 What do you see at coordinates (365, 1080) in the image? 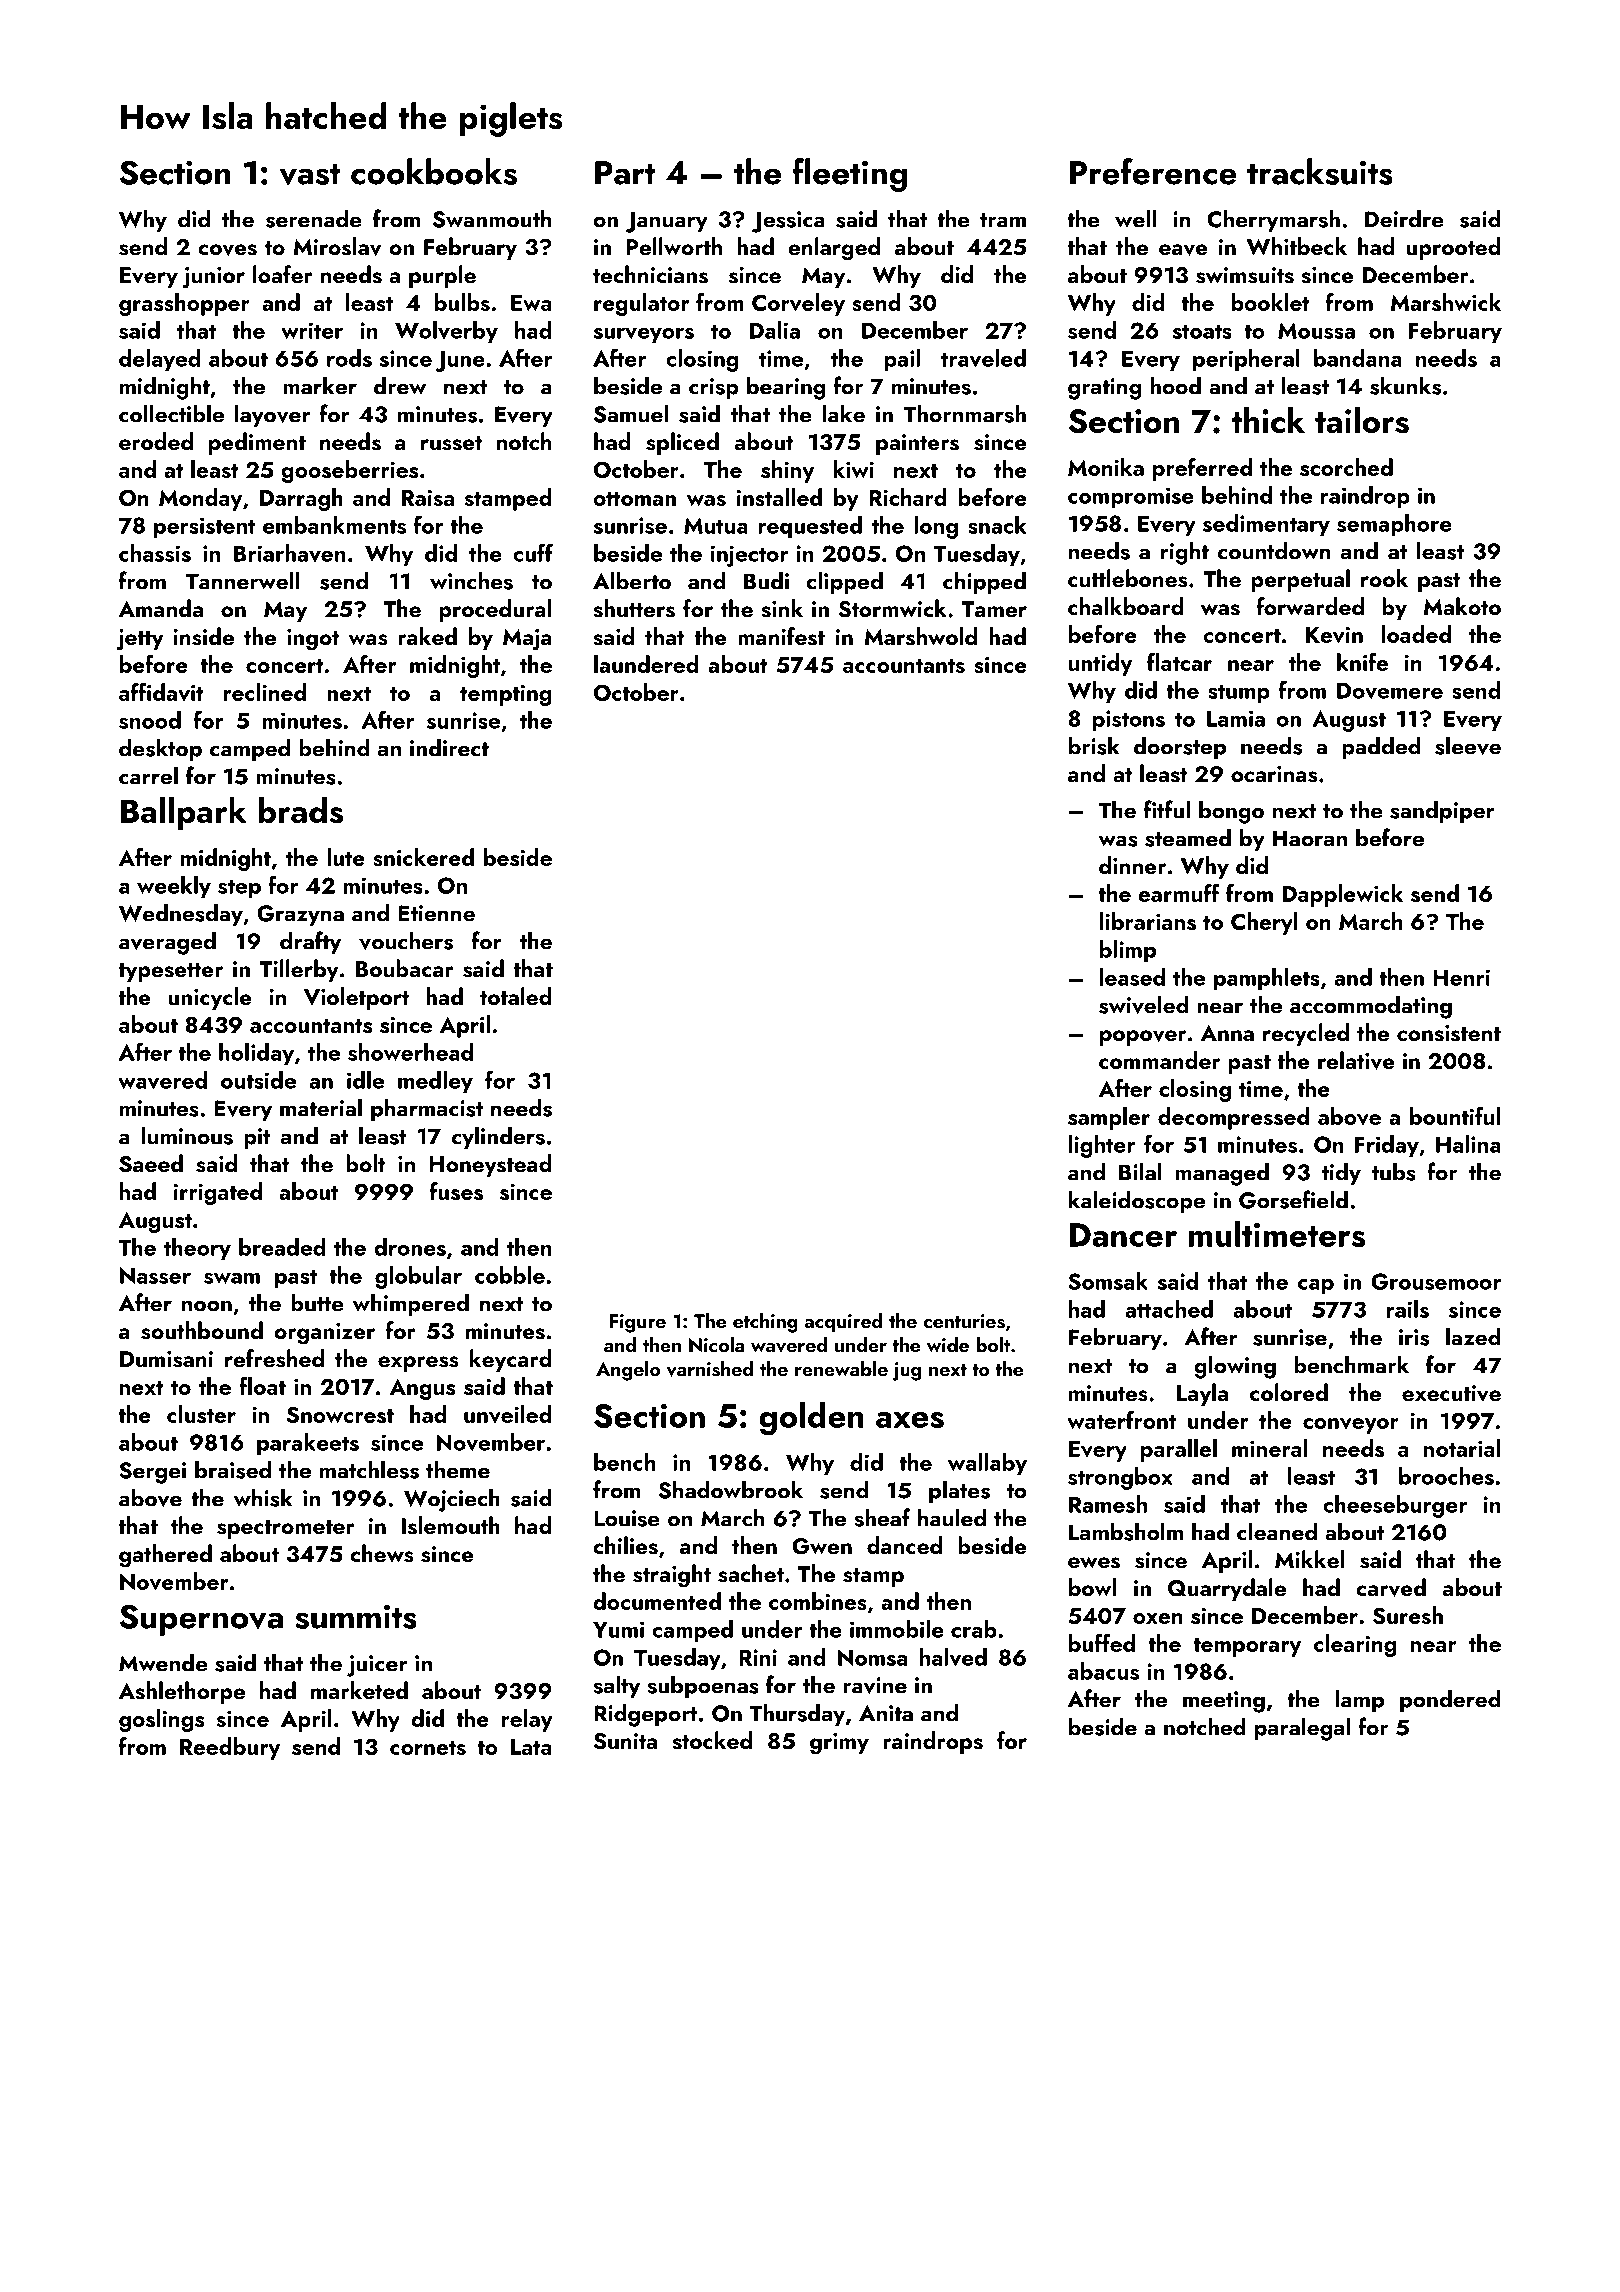
I see `idle` at bounding box center [365, 1080].
